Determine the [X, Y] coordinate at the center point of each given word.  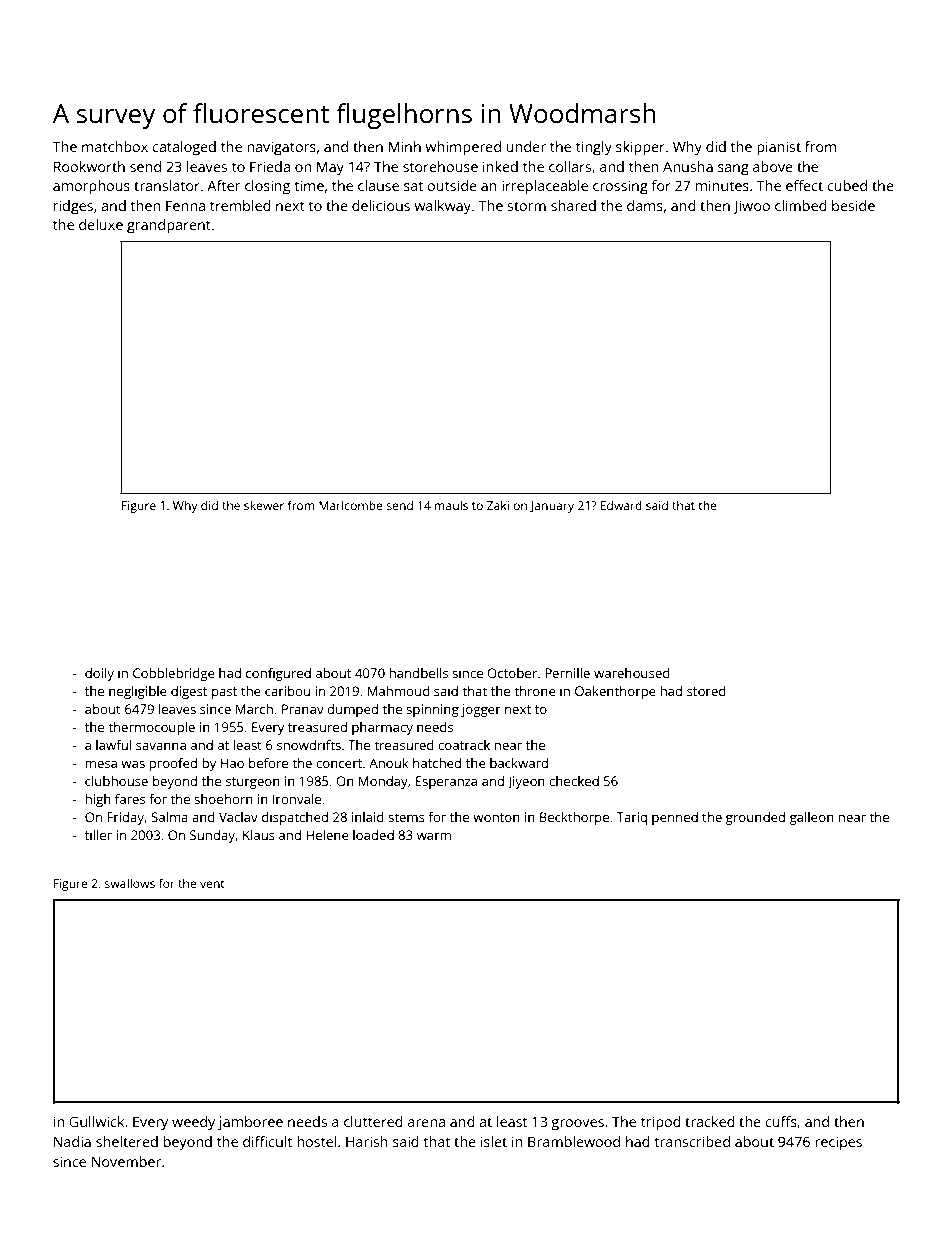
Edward [621, 505]
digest [189, 692]
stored [706, 691]
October [512, 673]
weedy [193, 1123]
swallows [130, 883]
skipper [640, 148]
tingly [594, 148]
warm [434, 836]
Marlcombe [351, 505]
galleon [812, 818]
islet [494, 1141]
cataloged [184, 148]
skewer [264, 505]
